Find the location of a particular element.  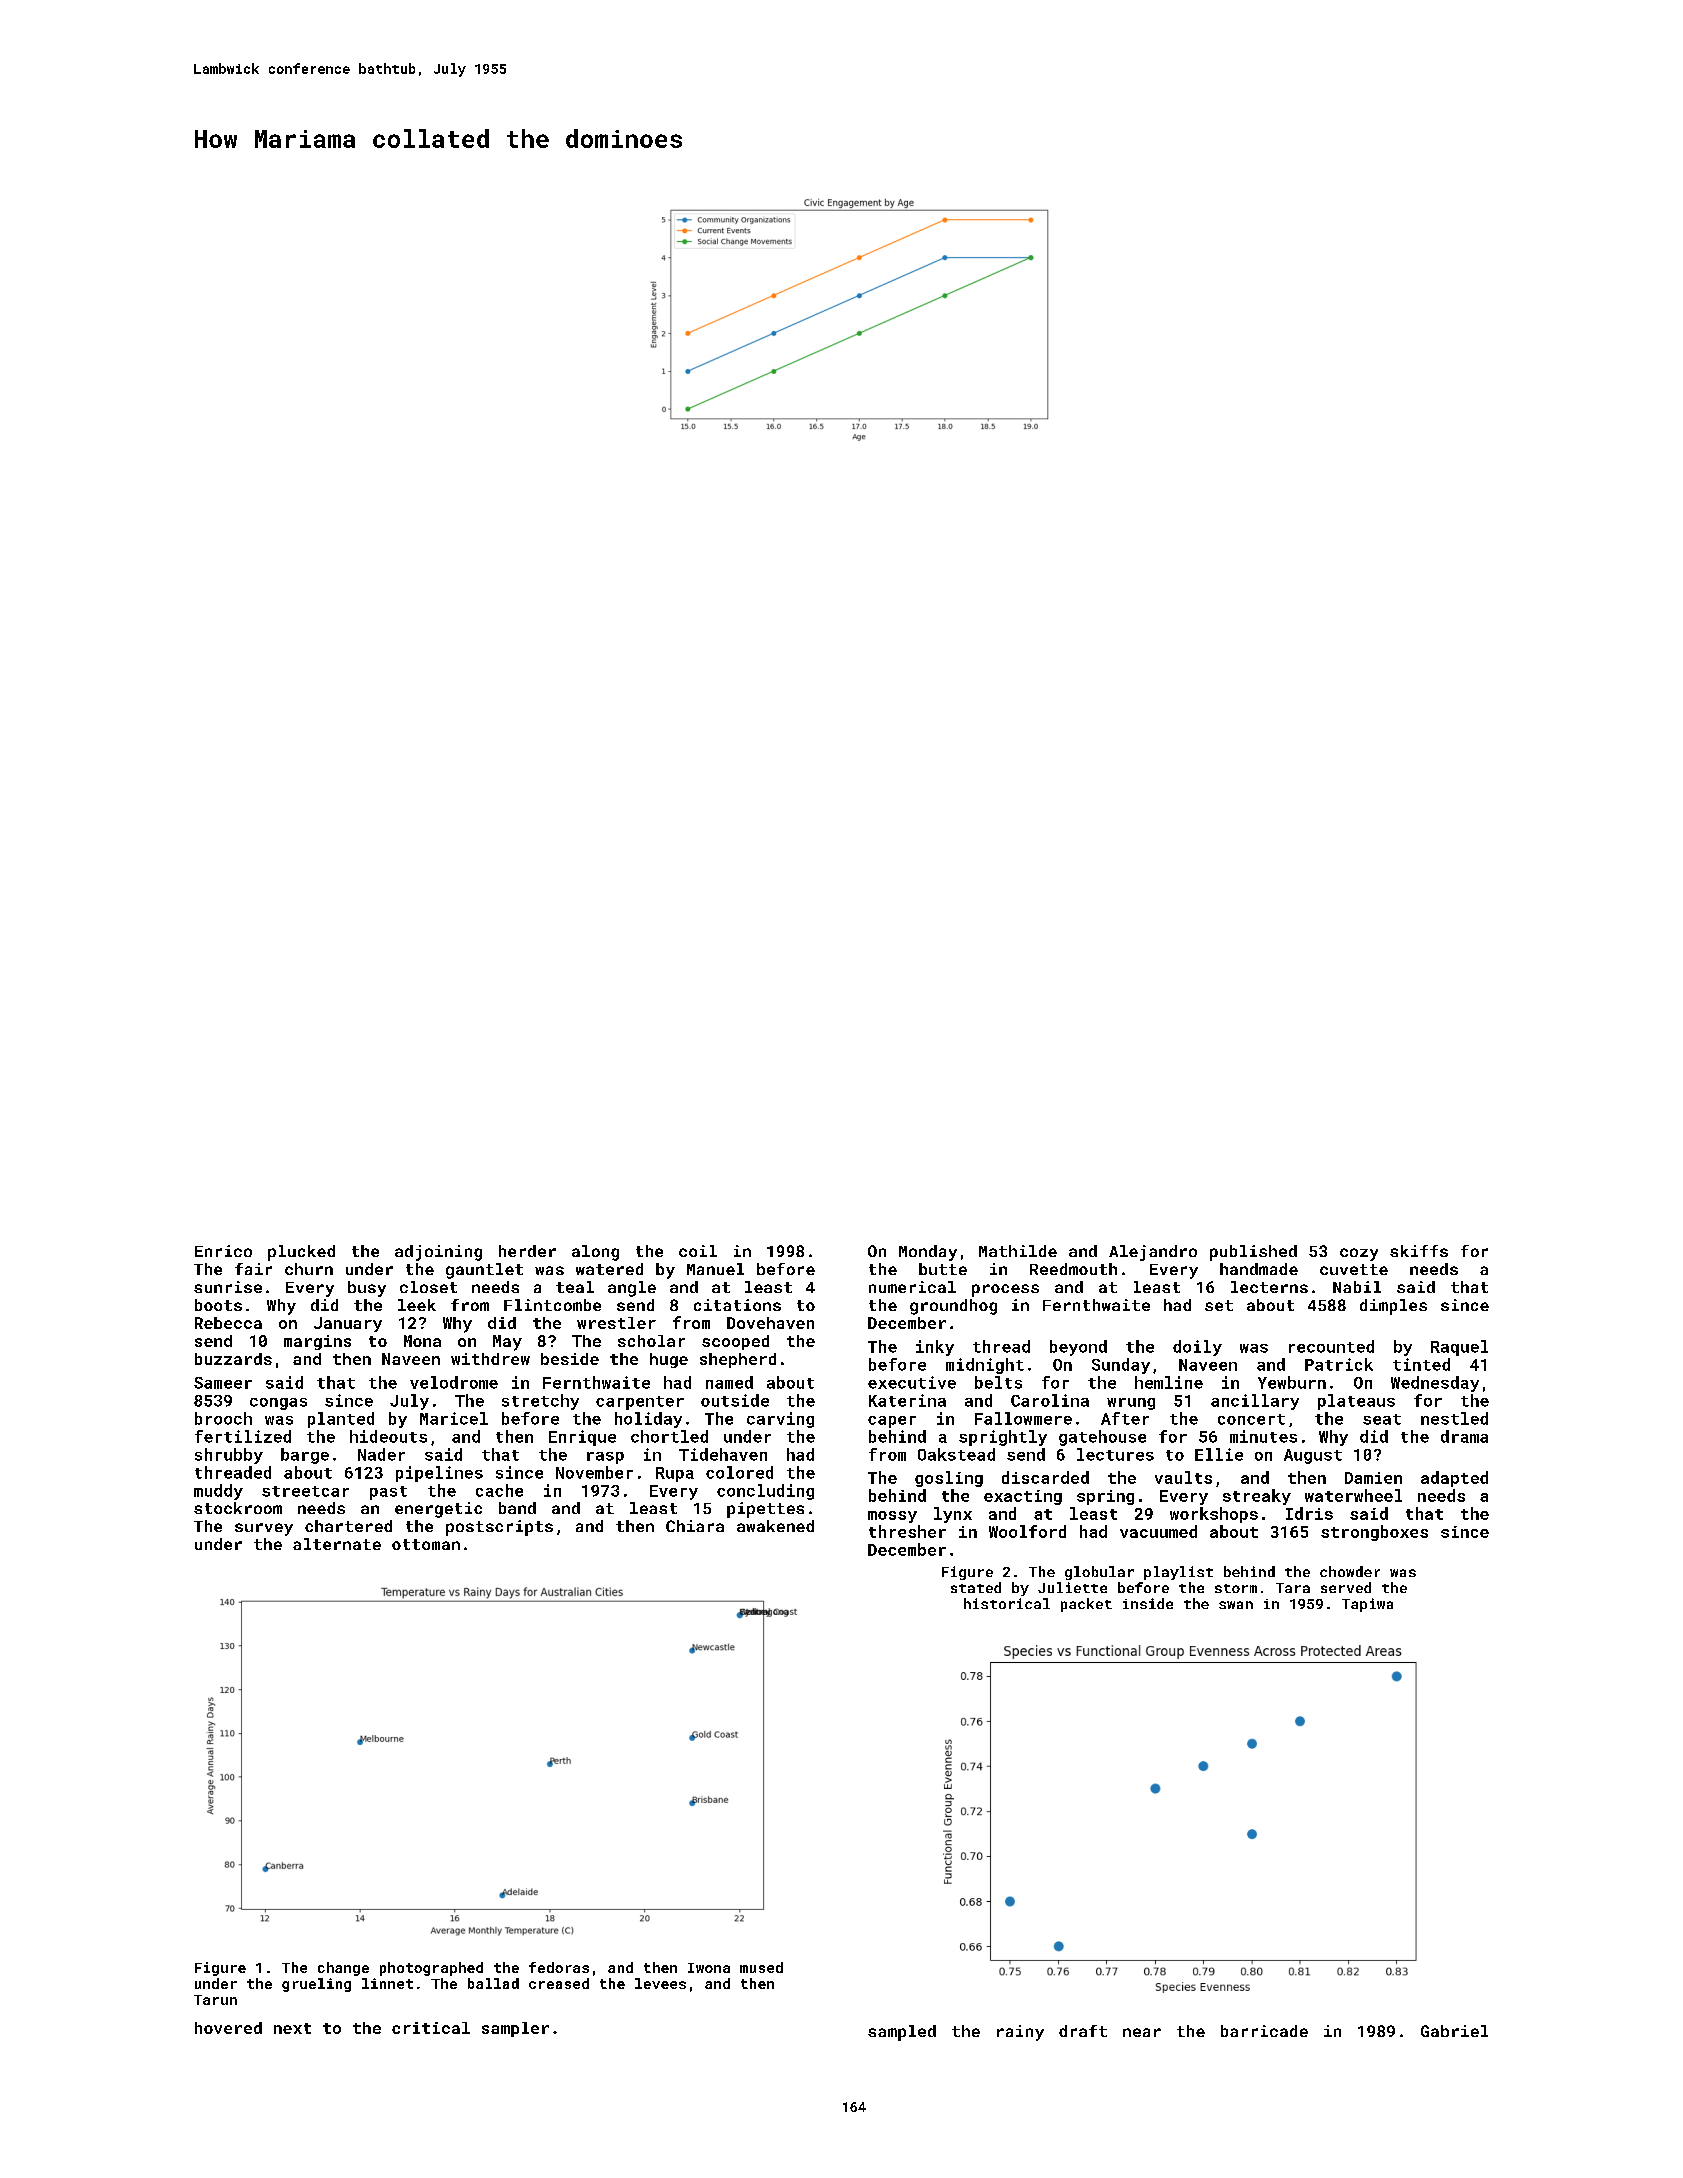

Tapiwa is located at coordinates (1367, 1605).
